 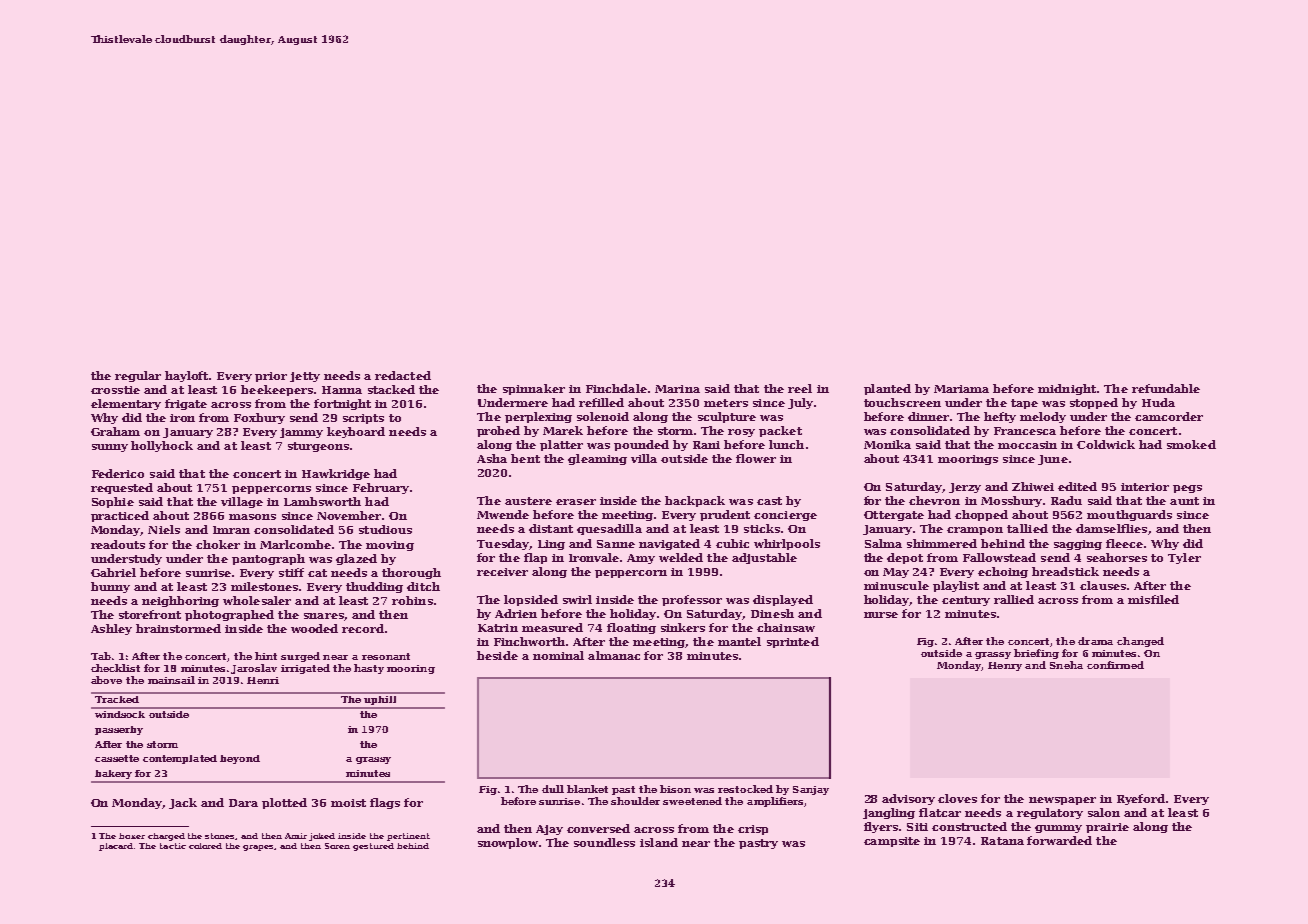 I want to click on solenoid, so click(x=603, y=416).
